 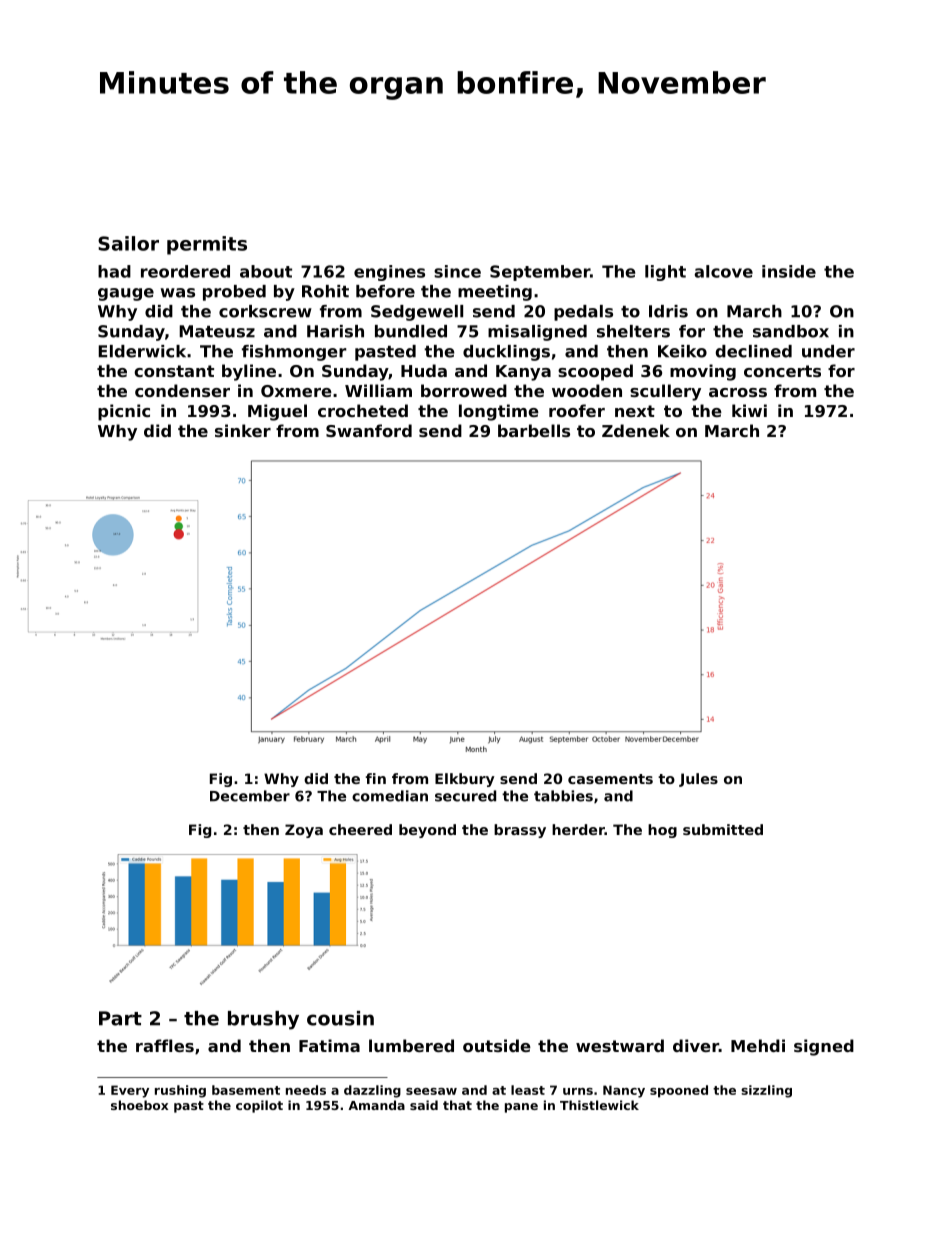 I want to click on fin, so click(x=376, y=778).
